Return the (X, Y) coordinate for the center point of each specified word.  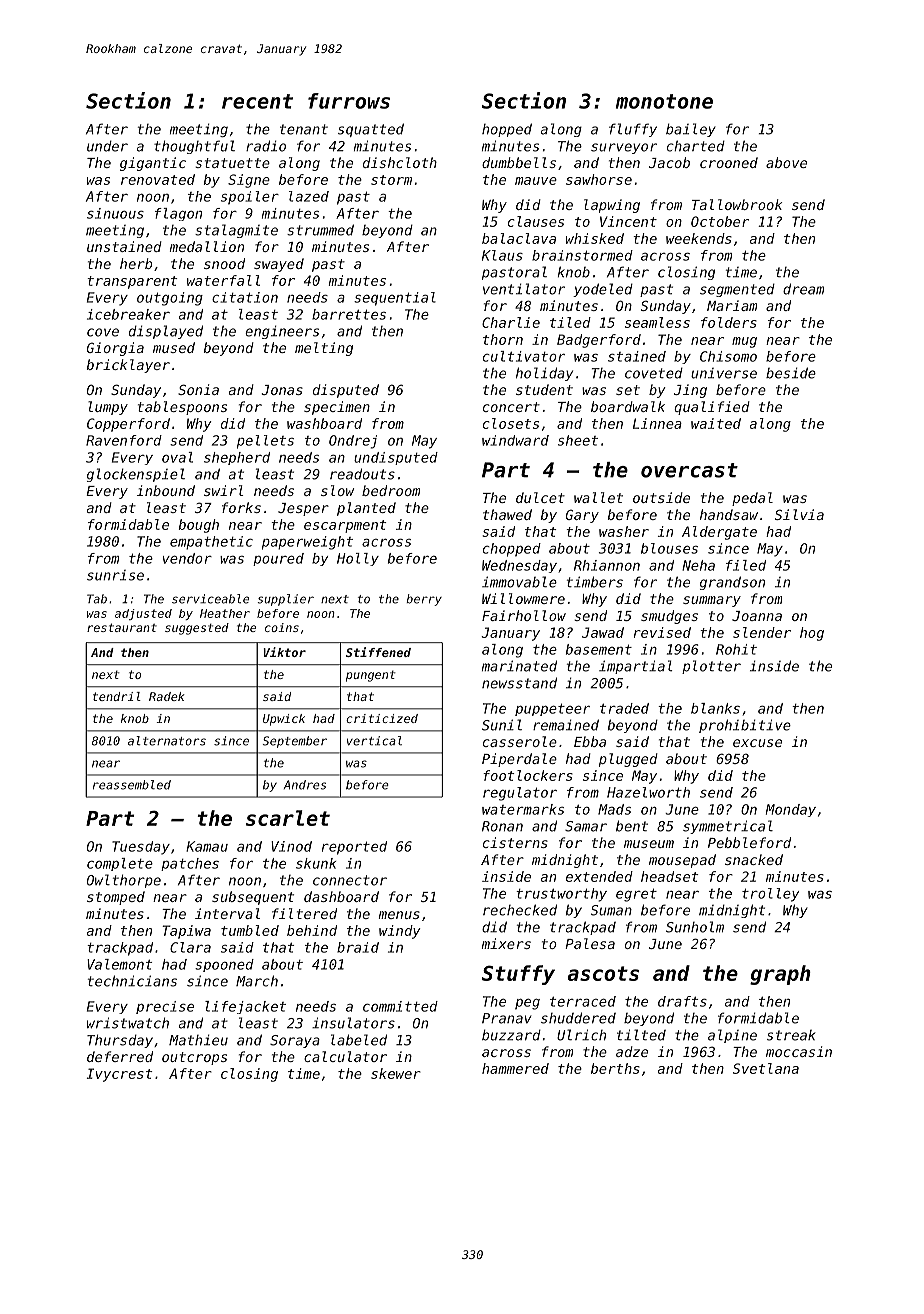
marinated (519, 666)
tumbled (250, 930)
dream (803, 289)
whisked (595, 238)
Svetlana (766, 1068)
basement (599, 649)
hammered (515, 1068)
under (107, 146)
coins (282, 627)
